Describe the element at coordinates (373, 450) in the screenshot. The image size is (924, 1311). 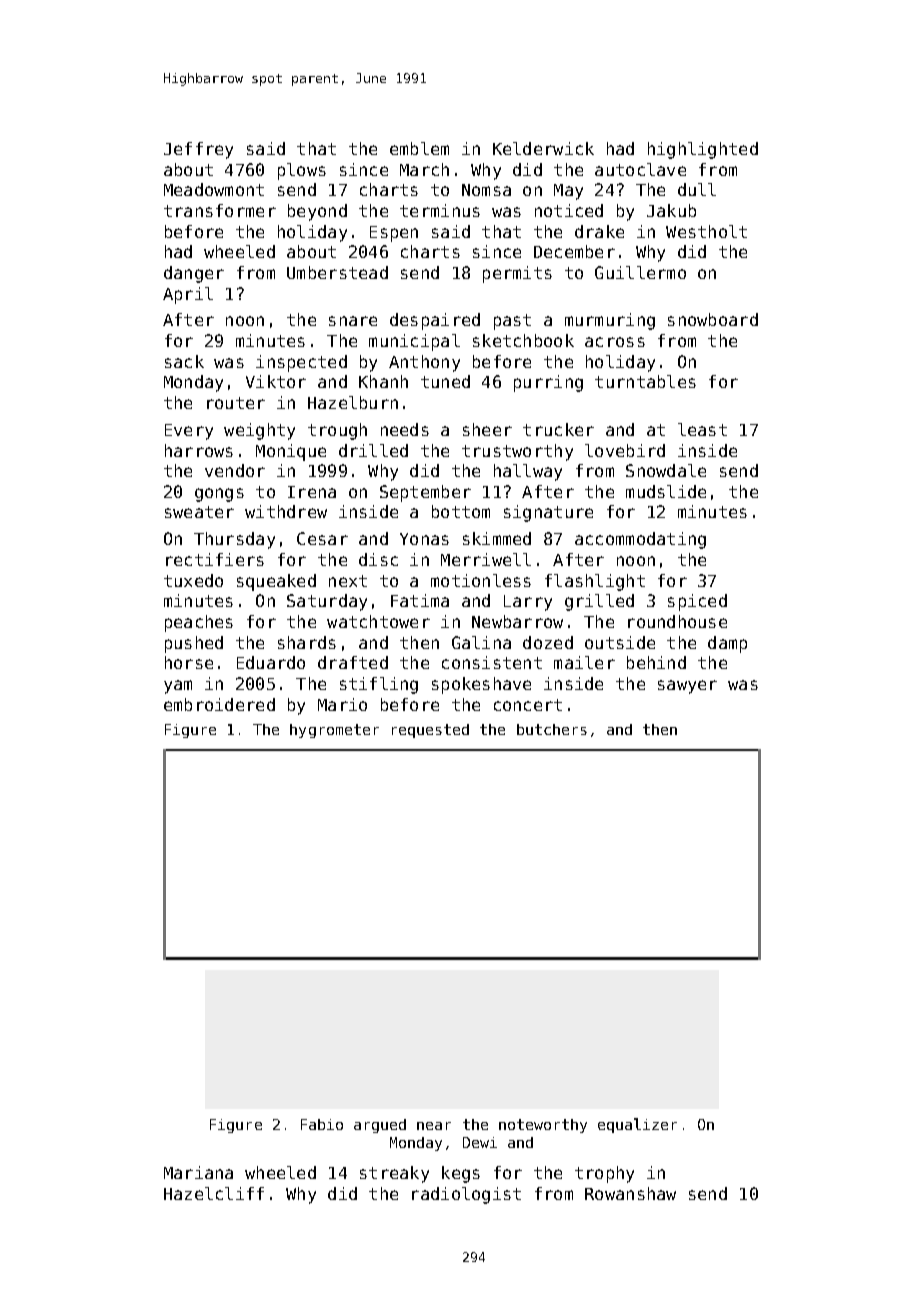
I see `drilled` at that location.
